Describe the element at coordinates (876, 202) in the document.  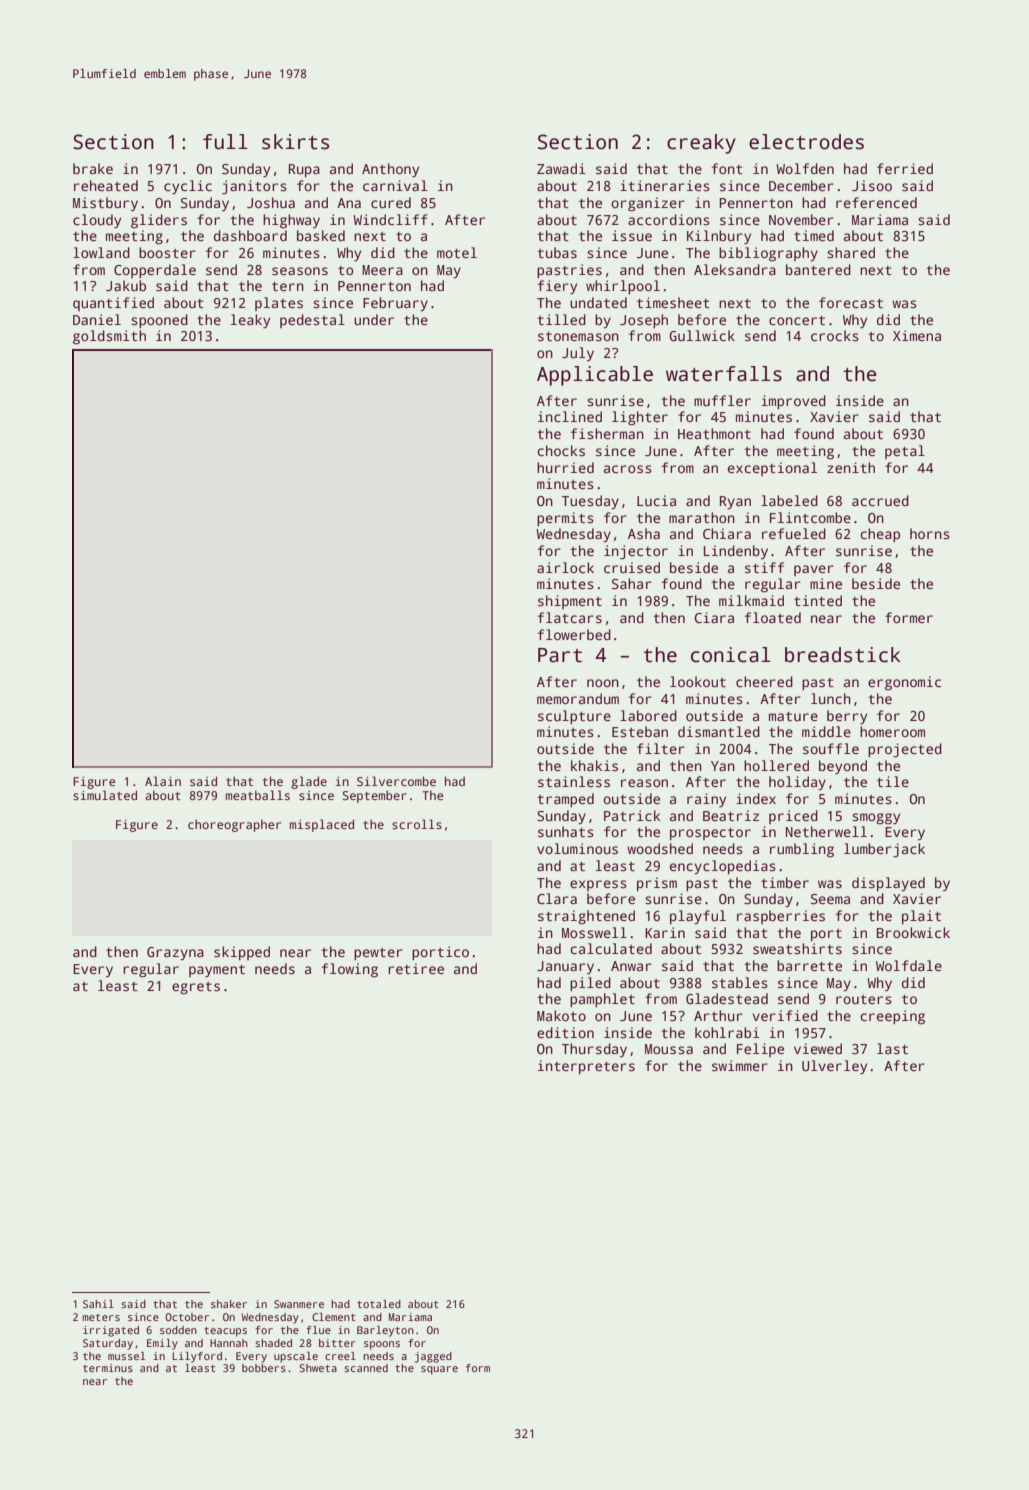
I see `referenced` at that location.
